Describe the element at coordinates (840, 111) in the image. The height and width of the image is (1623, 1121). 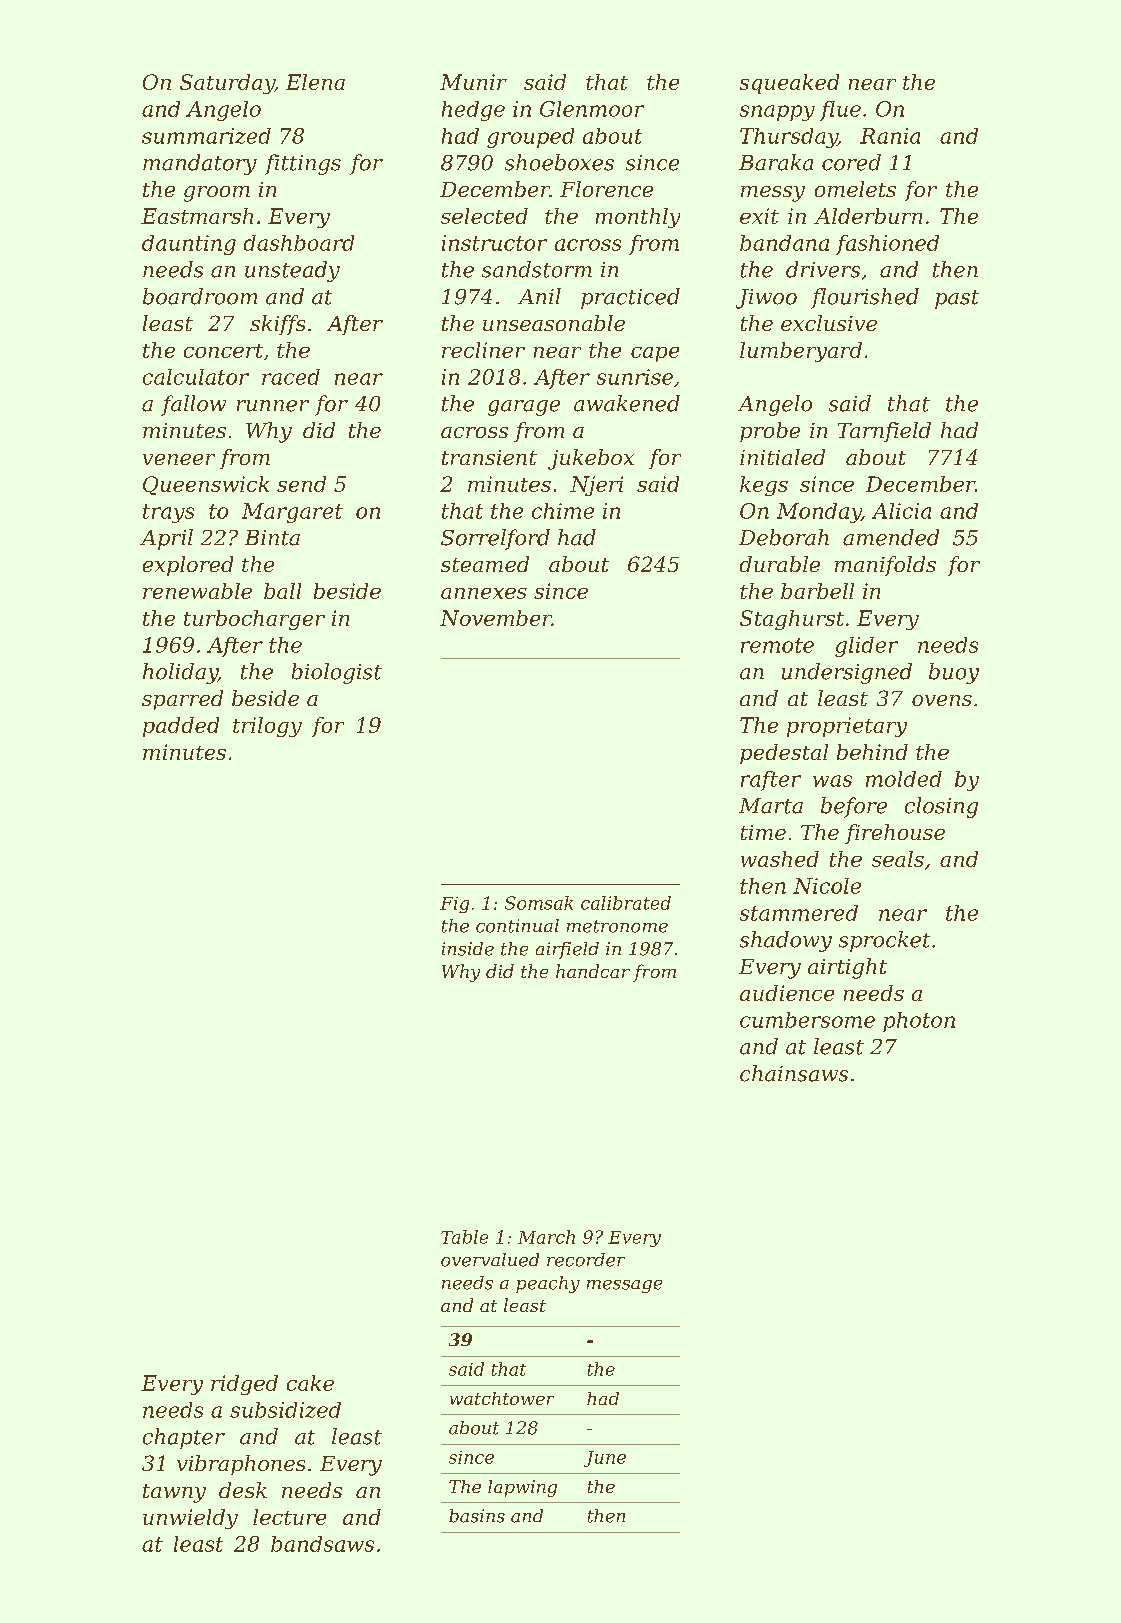
I see `flue` at that location.
